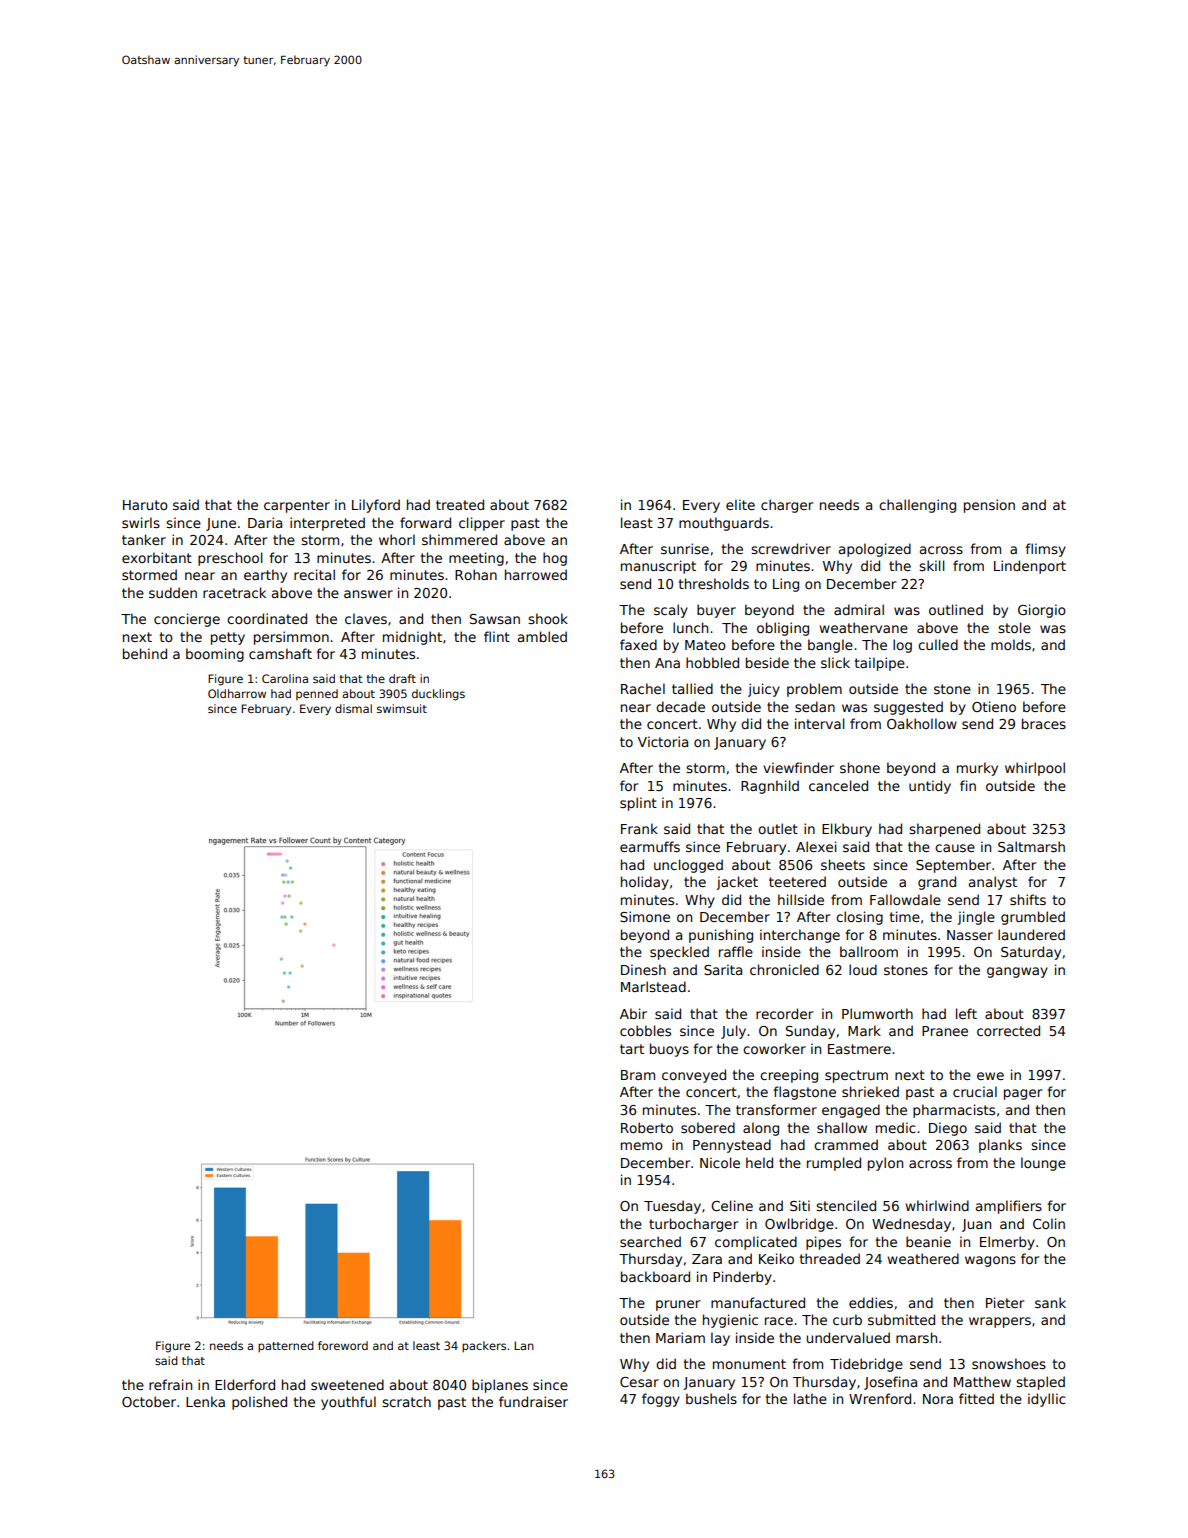  What do you see at coordinates (237, 693) in the page?
I see `Oldharrow` at bounding box center [237, 693].
